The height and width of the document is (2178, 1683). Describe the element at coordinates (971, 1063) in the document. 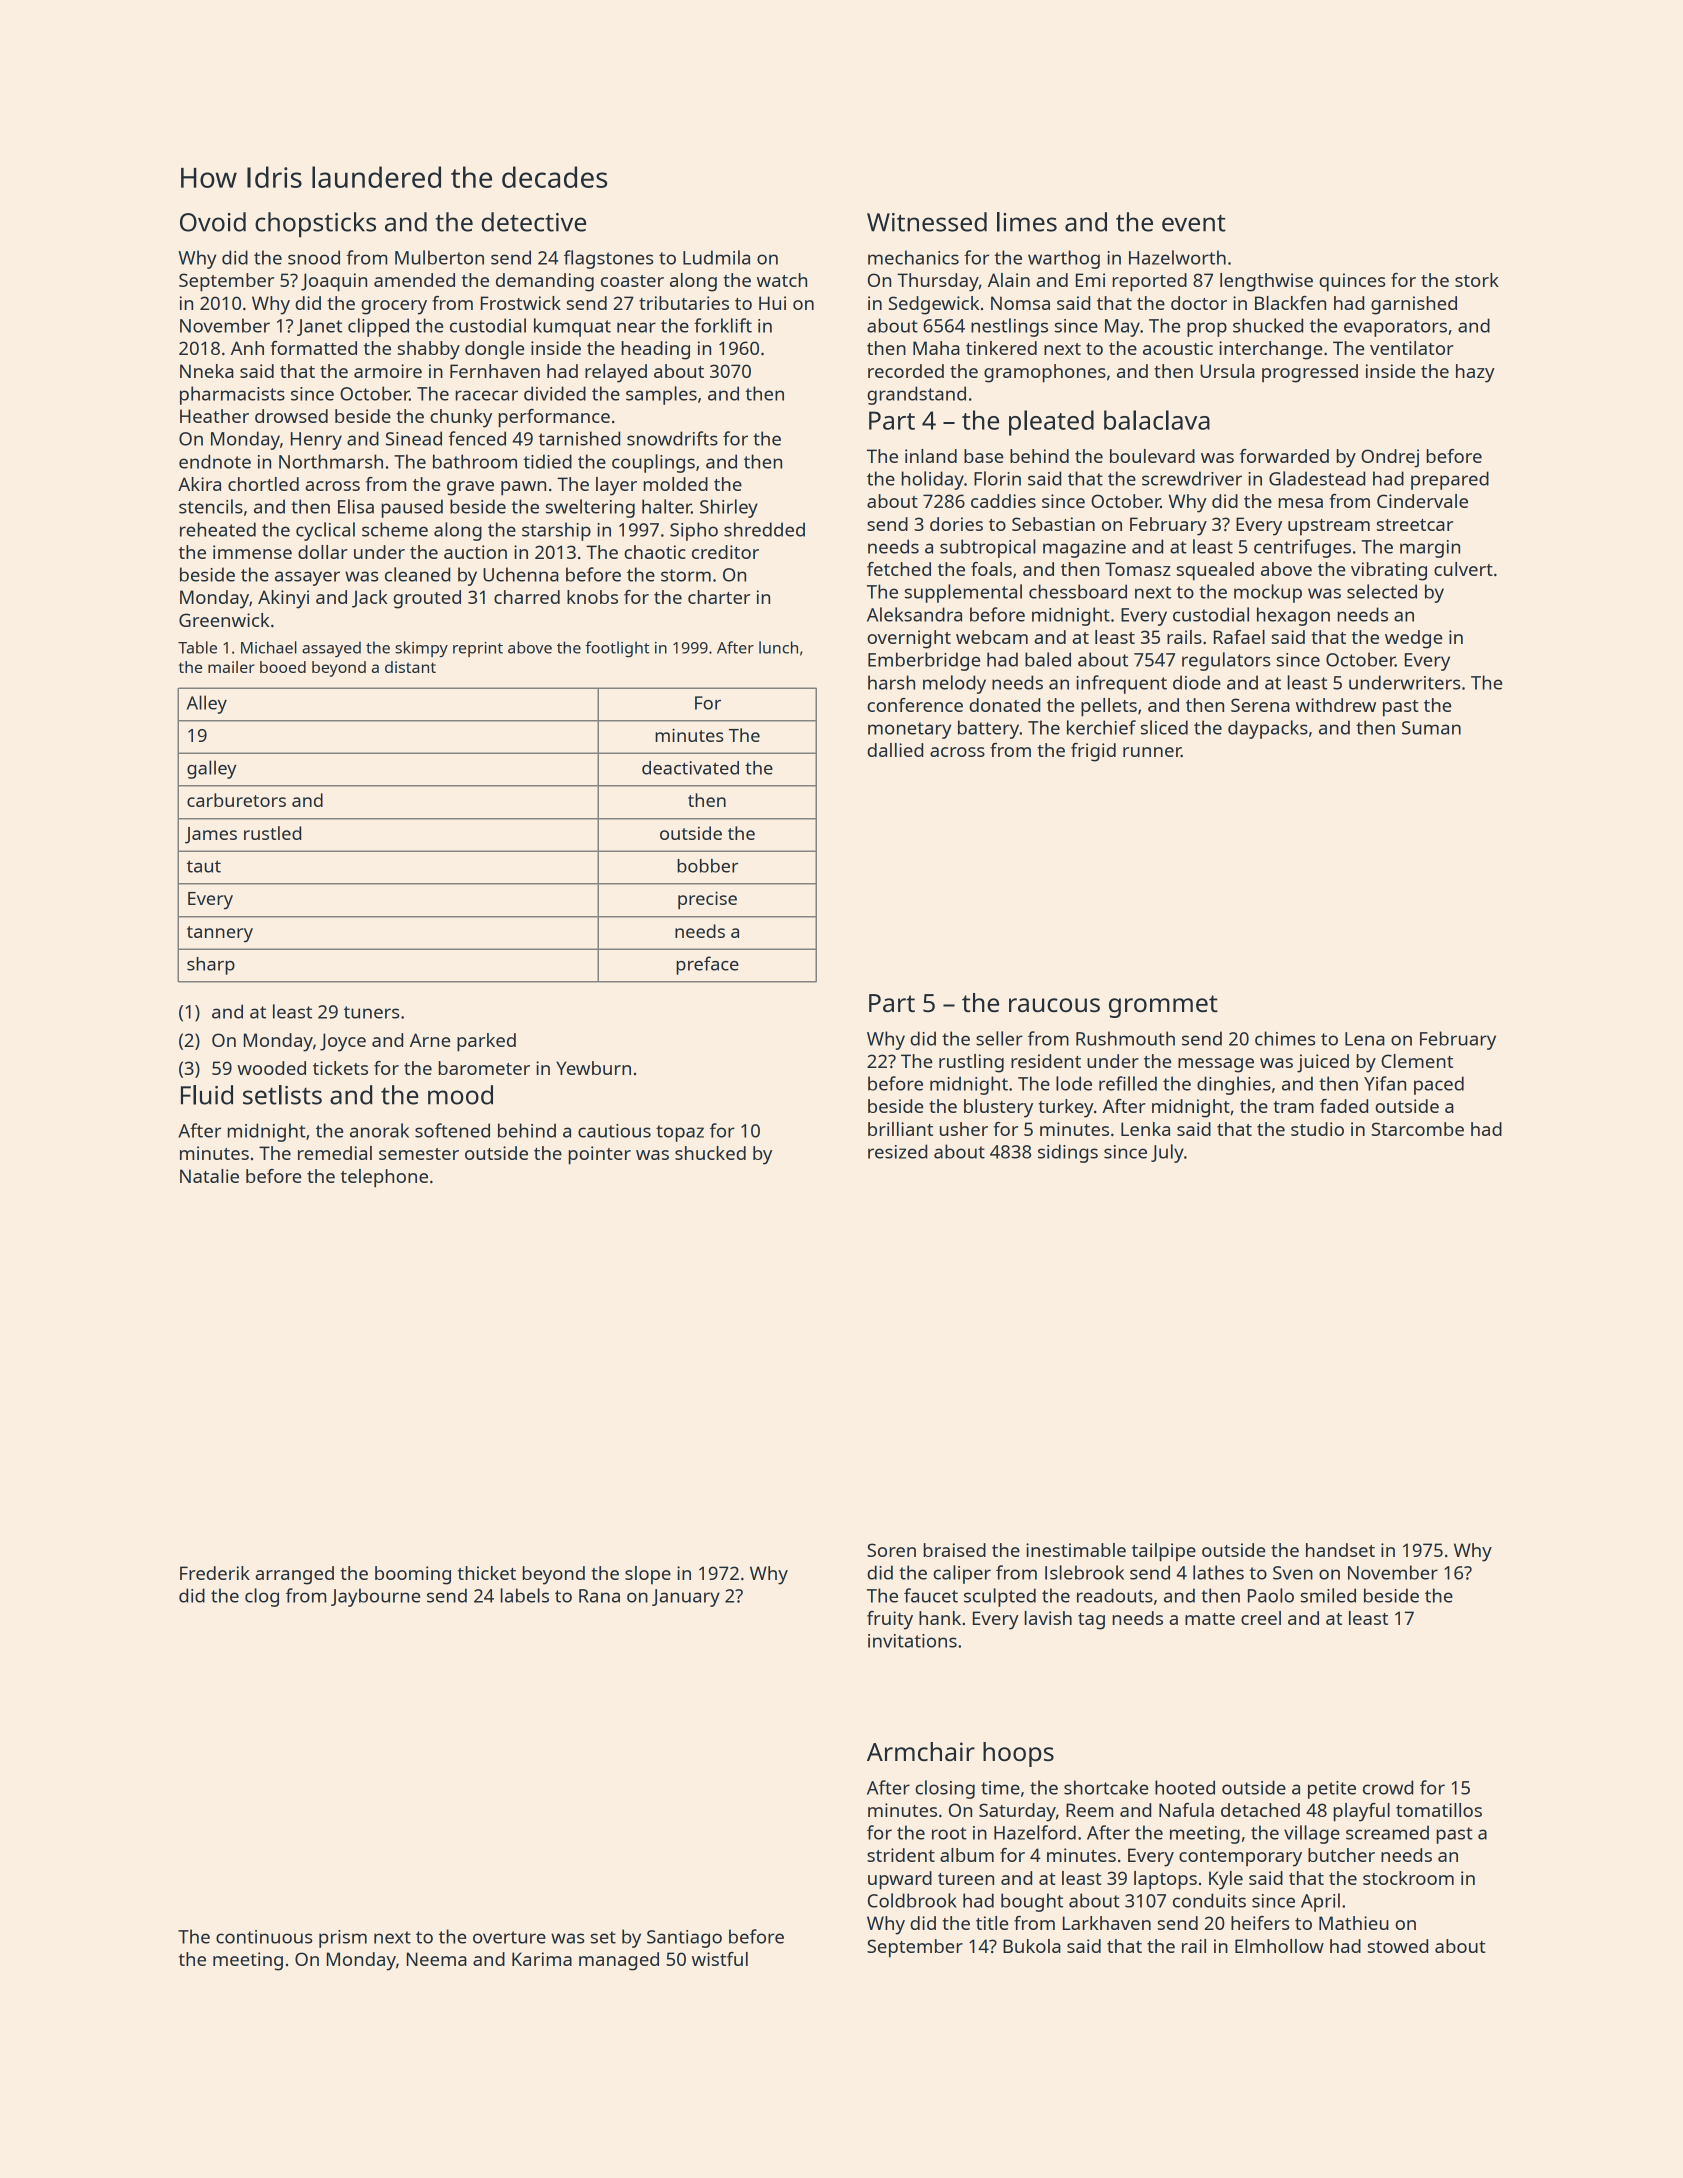

I see `rustling` at that location.
